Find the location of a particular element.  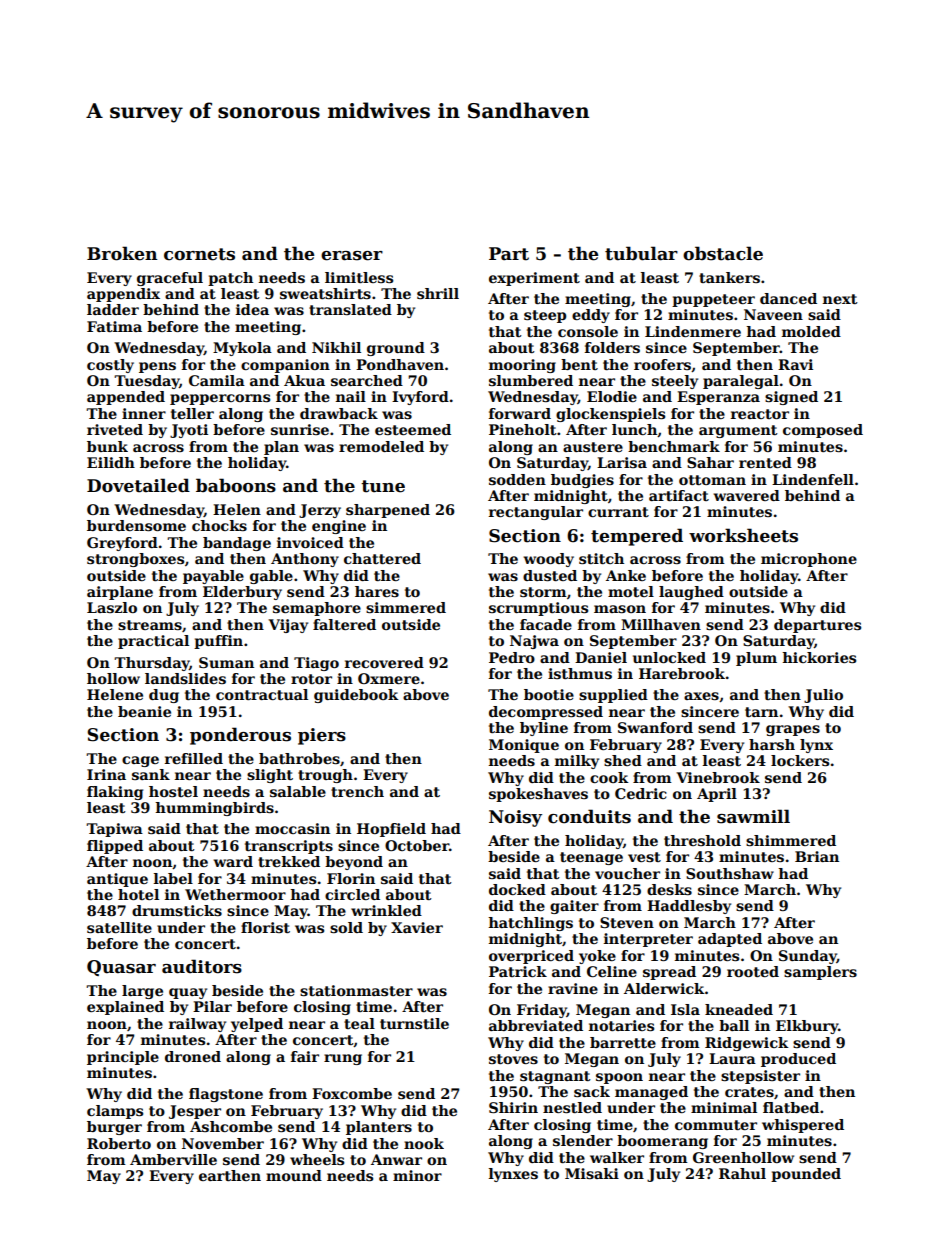

hickories is located at coordinates (819, 657).
